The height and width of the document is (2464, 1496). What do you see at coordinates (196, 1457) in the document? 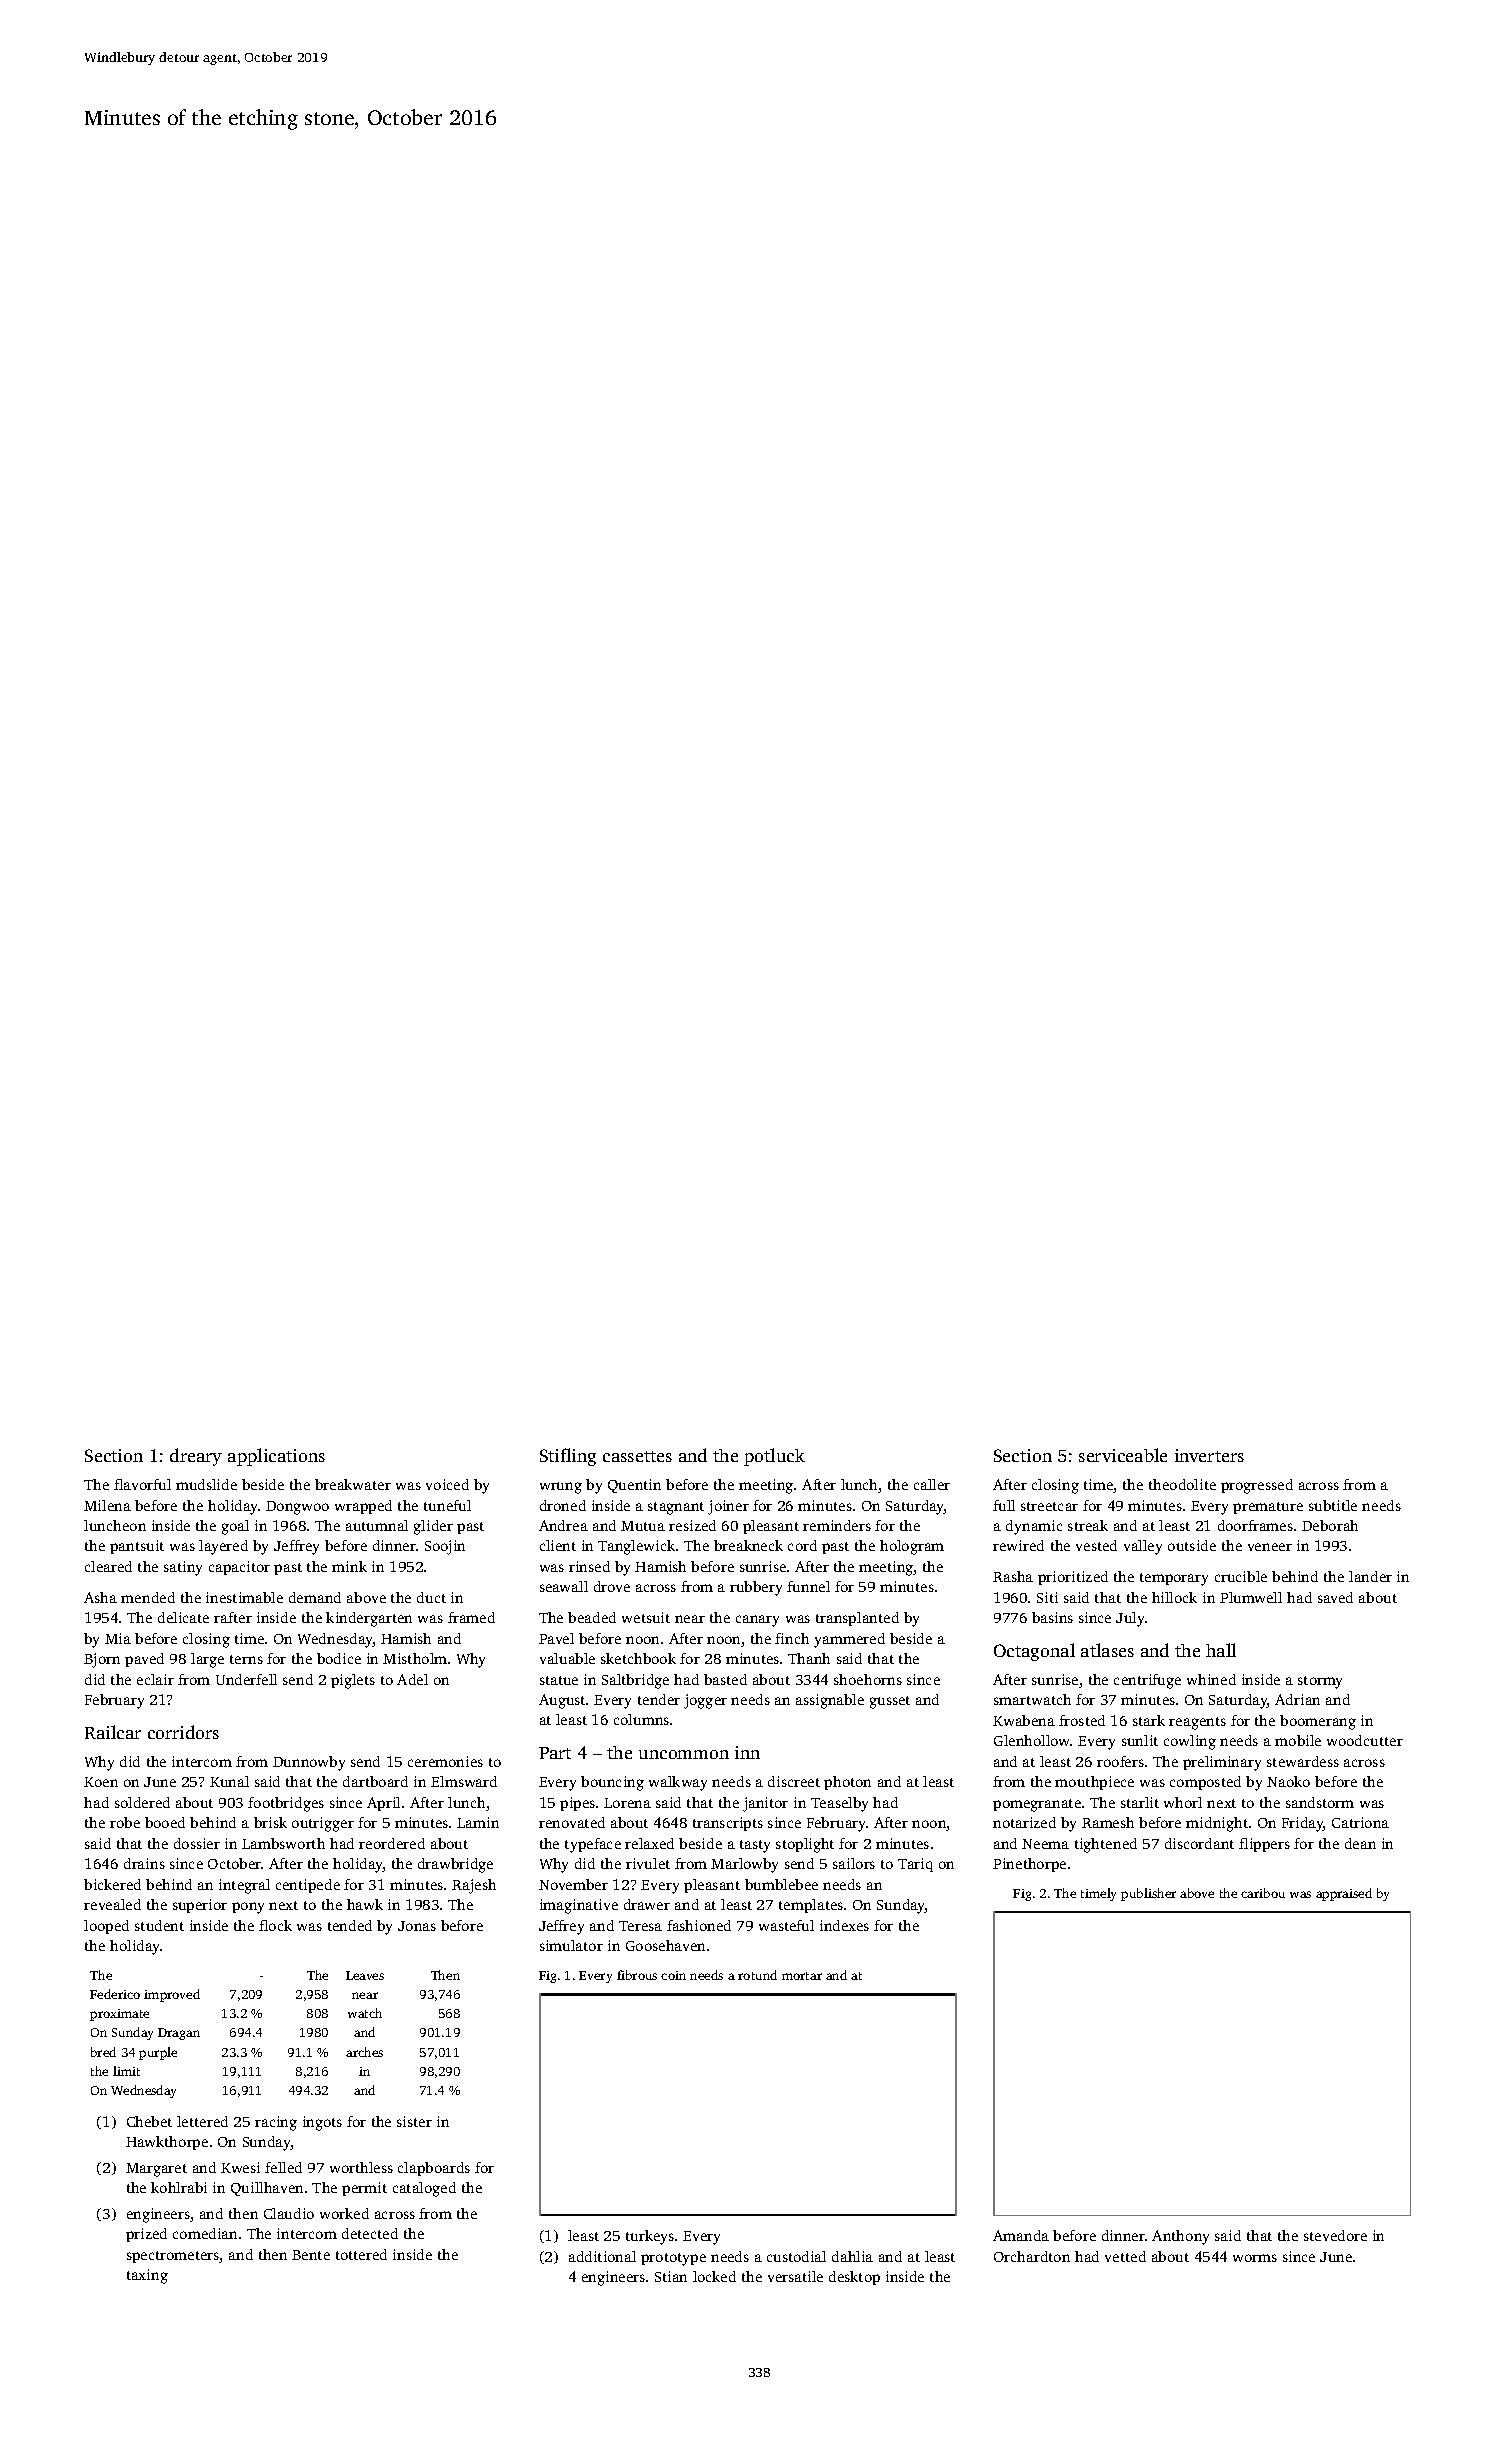
I see `dreary` at bounding box center [196, 1457].
